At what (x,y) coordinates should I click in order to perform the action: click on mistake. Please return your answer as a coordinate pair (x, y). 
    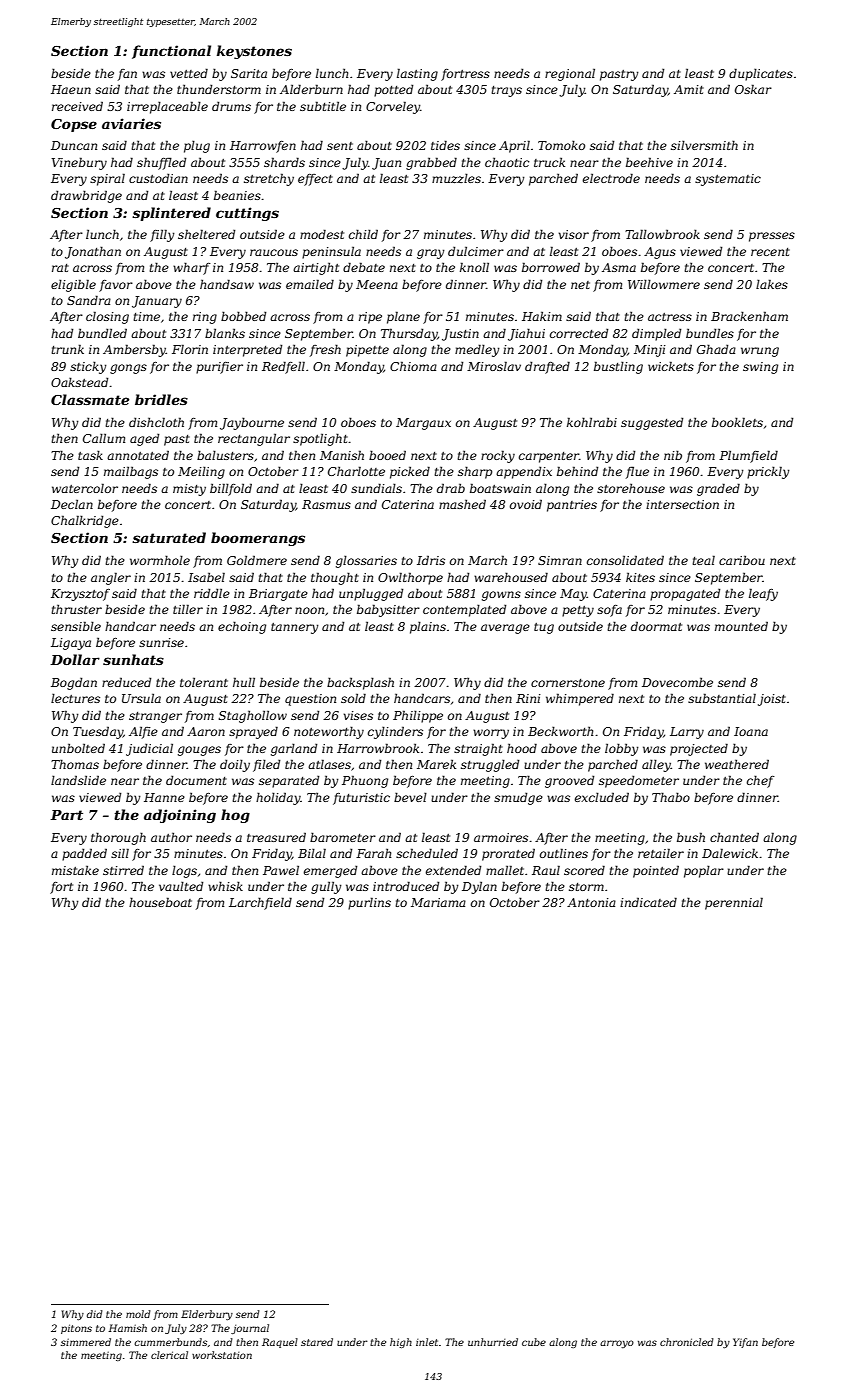
    Looking at the image, I should click on (75, 870).
